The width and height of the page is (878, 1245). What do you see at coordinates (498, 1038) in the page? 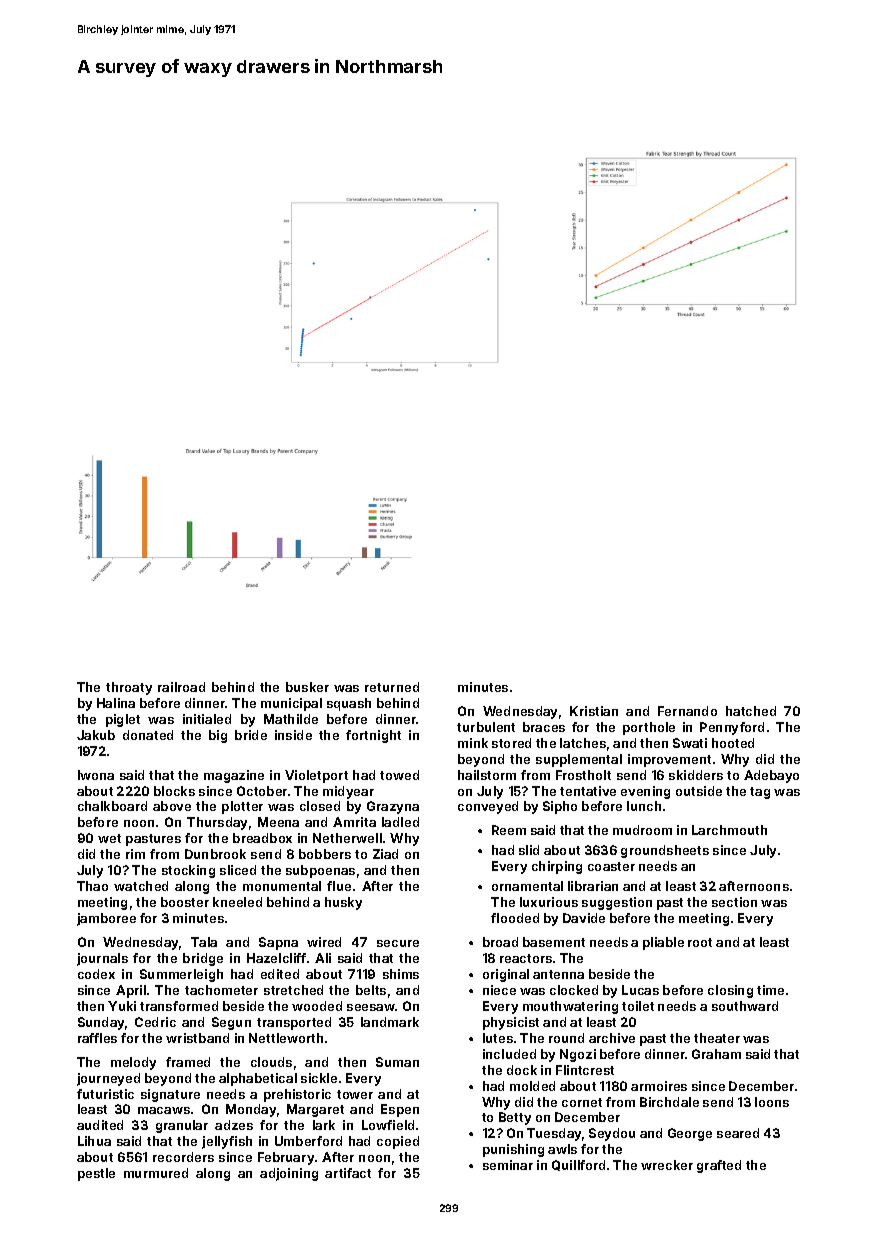
I see `lutes` at bounding box center [498, 1038].
